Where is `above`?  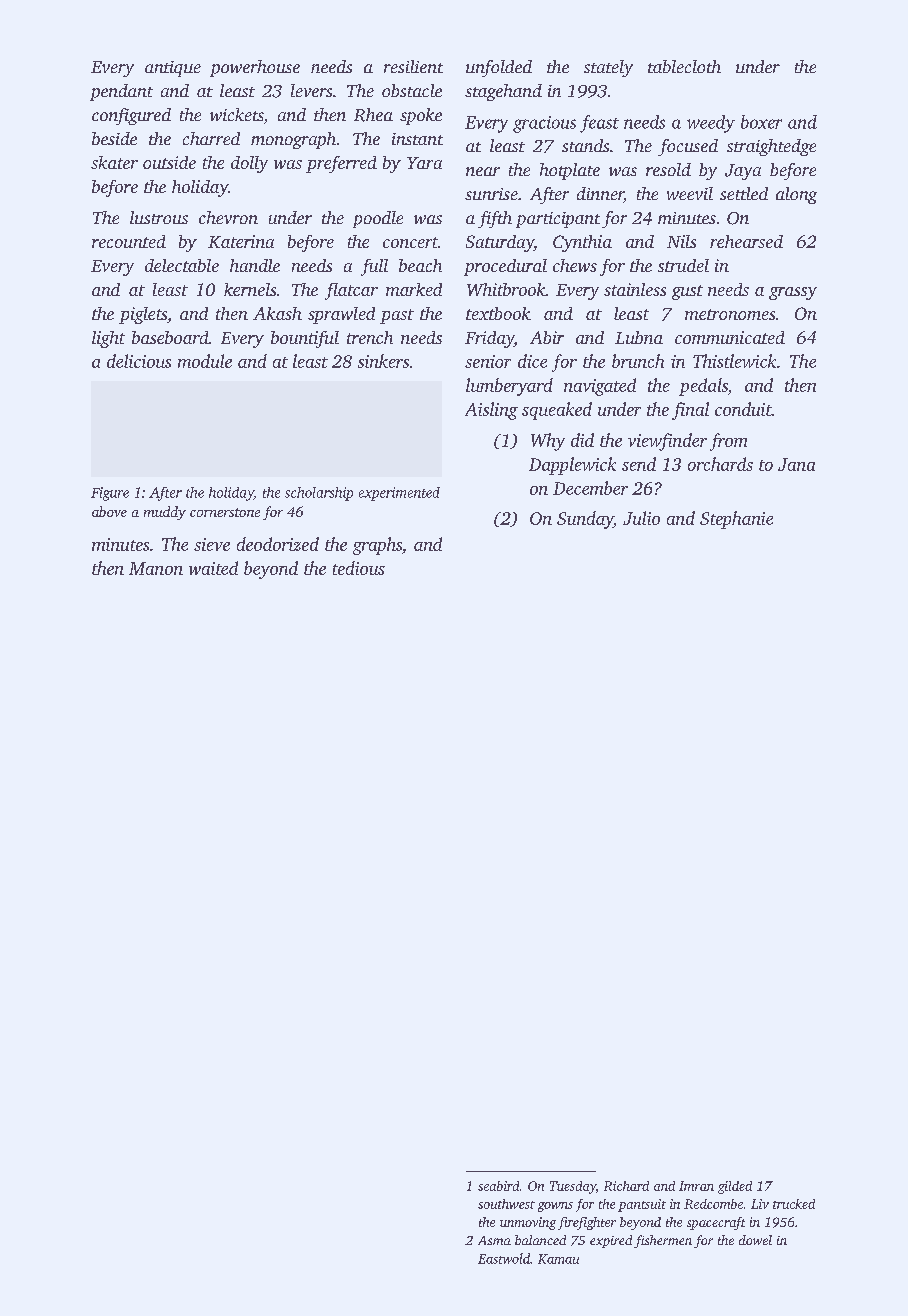
above is located at coordinates (109, 511).
